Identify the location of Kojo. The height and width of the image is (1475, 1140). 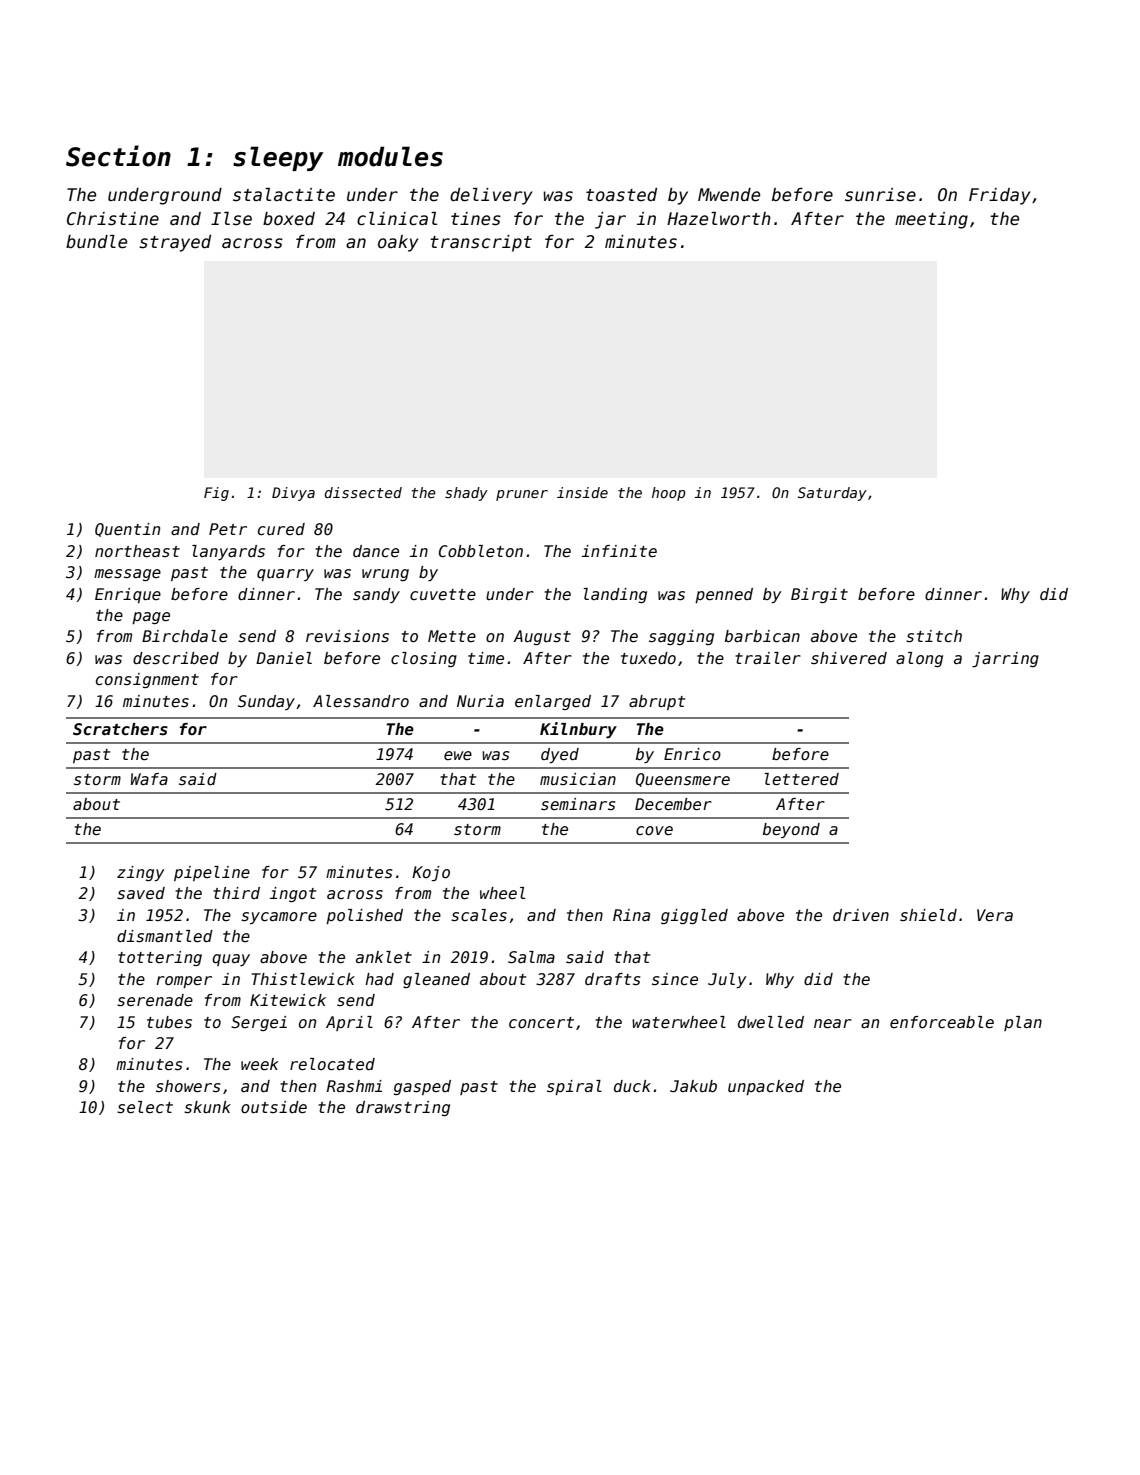
(431, 873).
